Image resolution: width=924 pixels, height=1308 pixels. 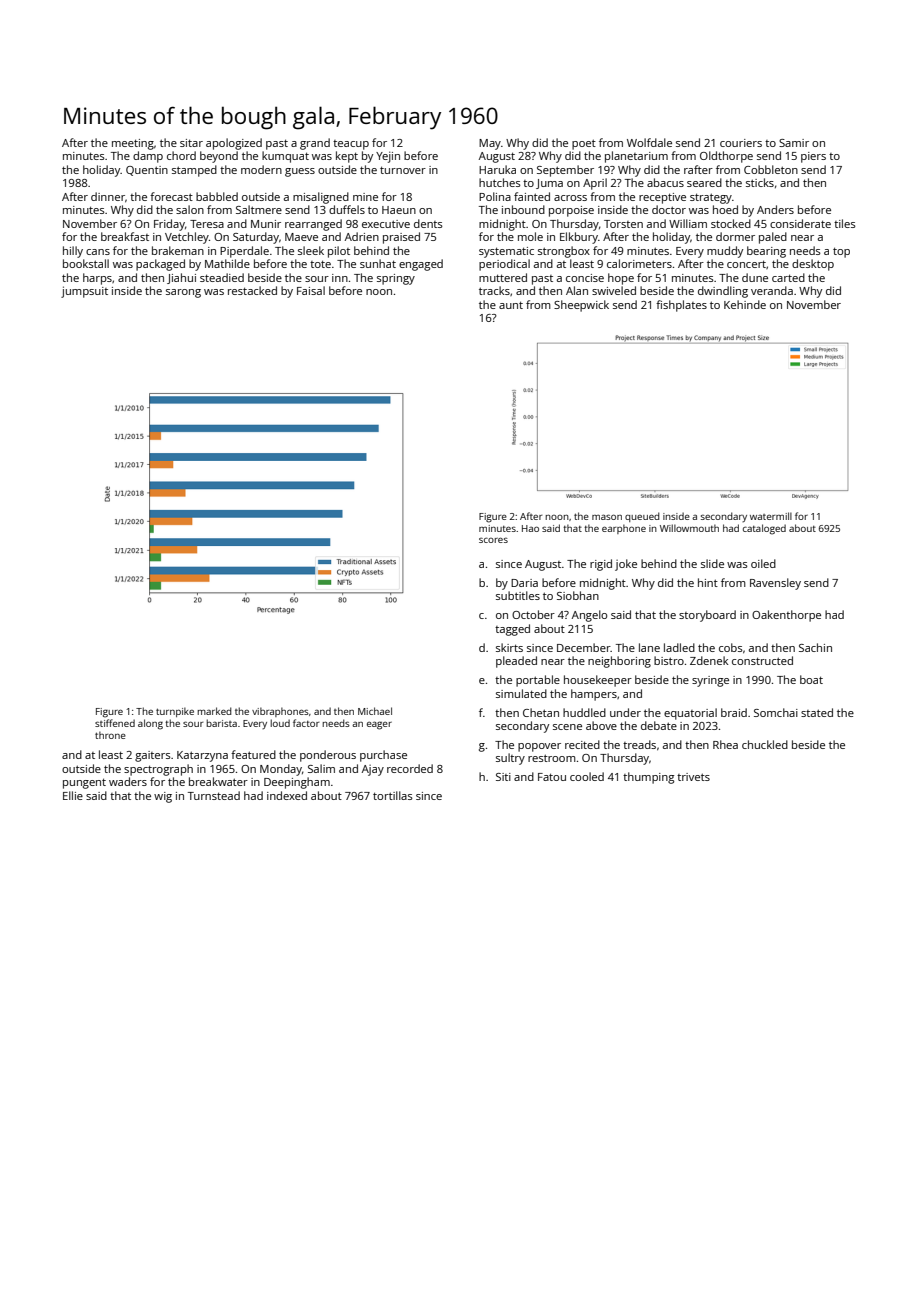 What do you see at coordinates (511, 305) in the screenshot?
I see `aunt` at bounding box center [511, 305].
